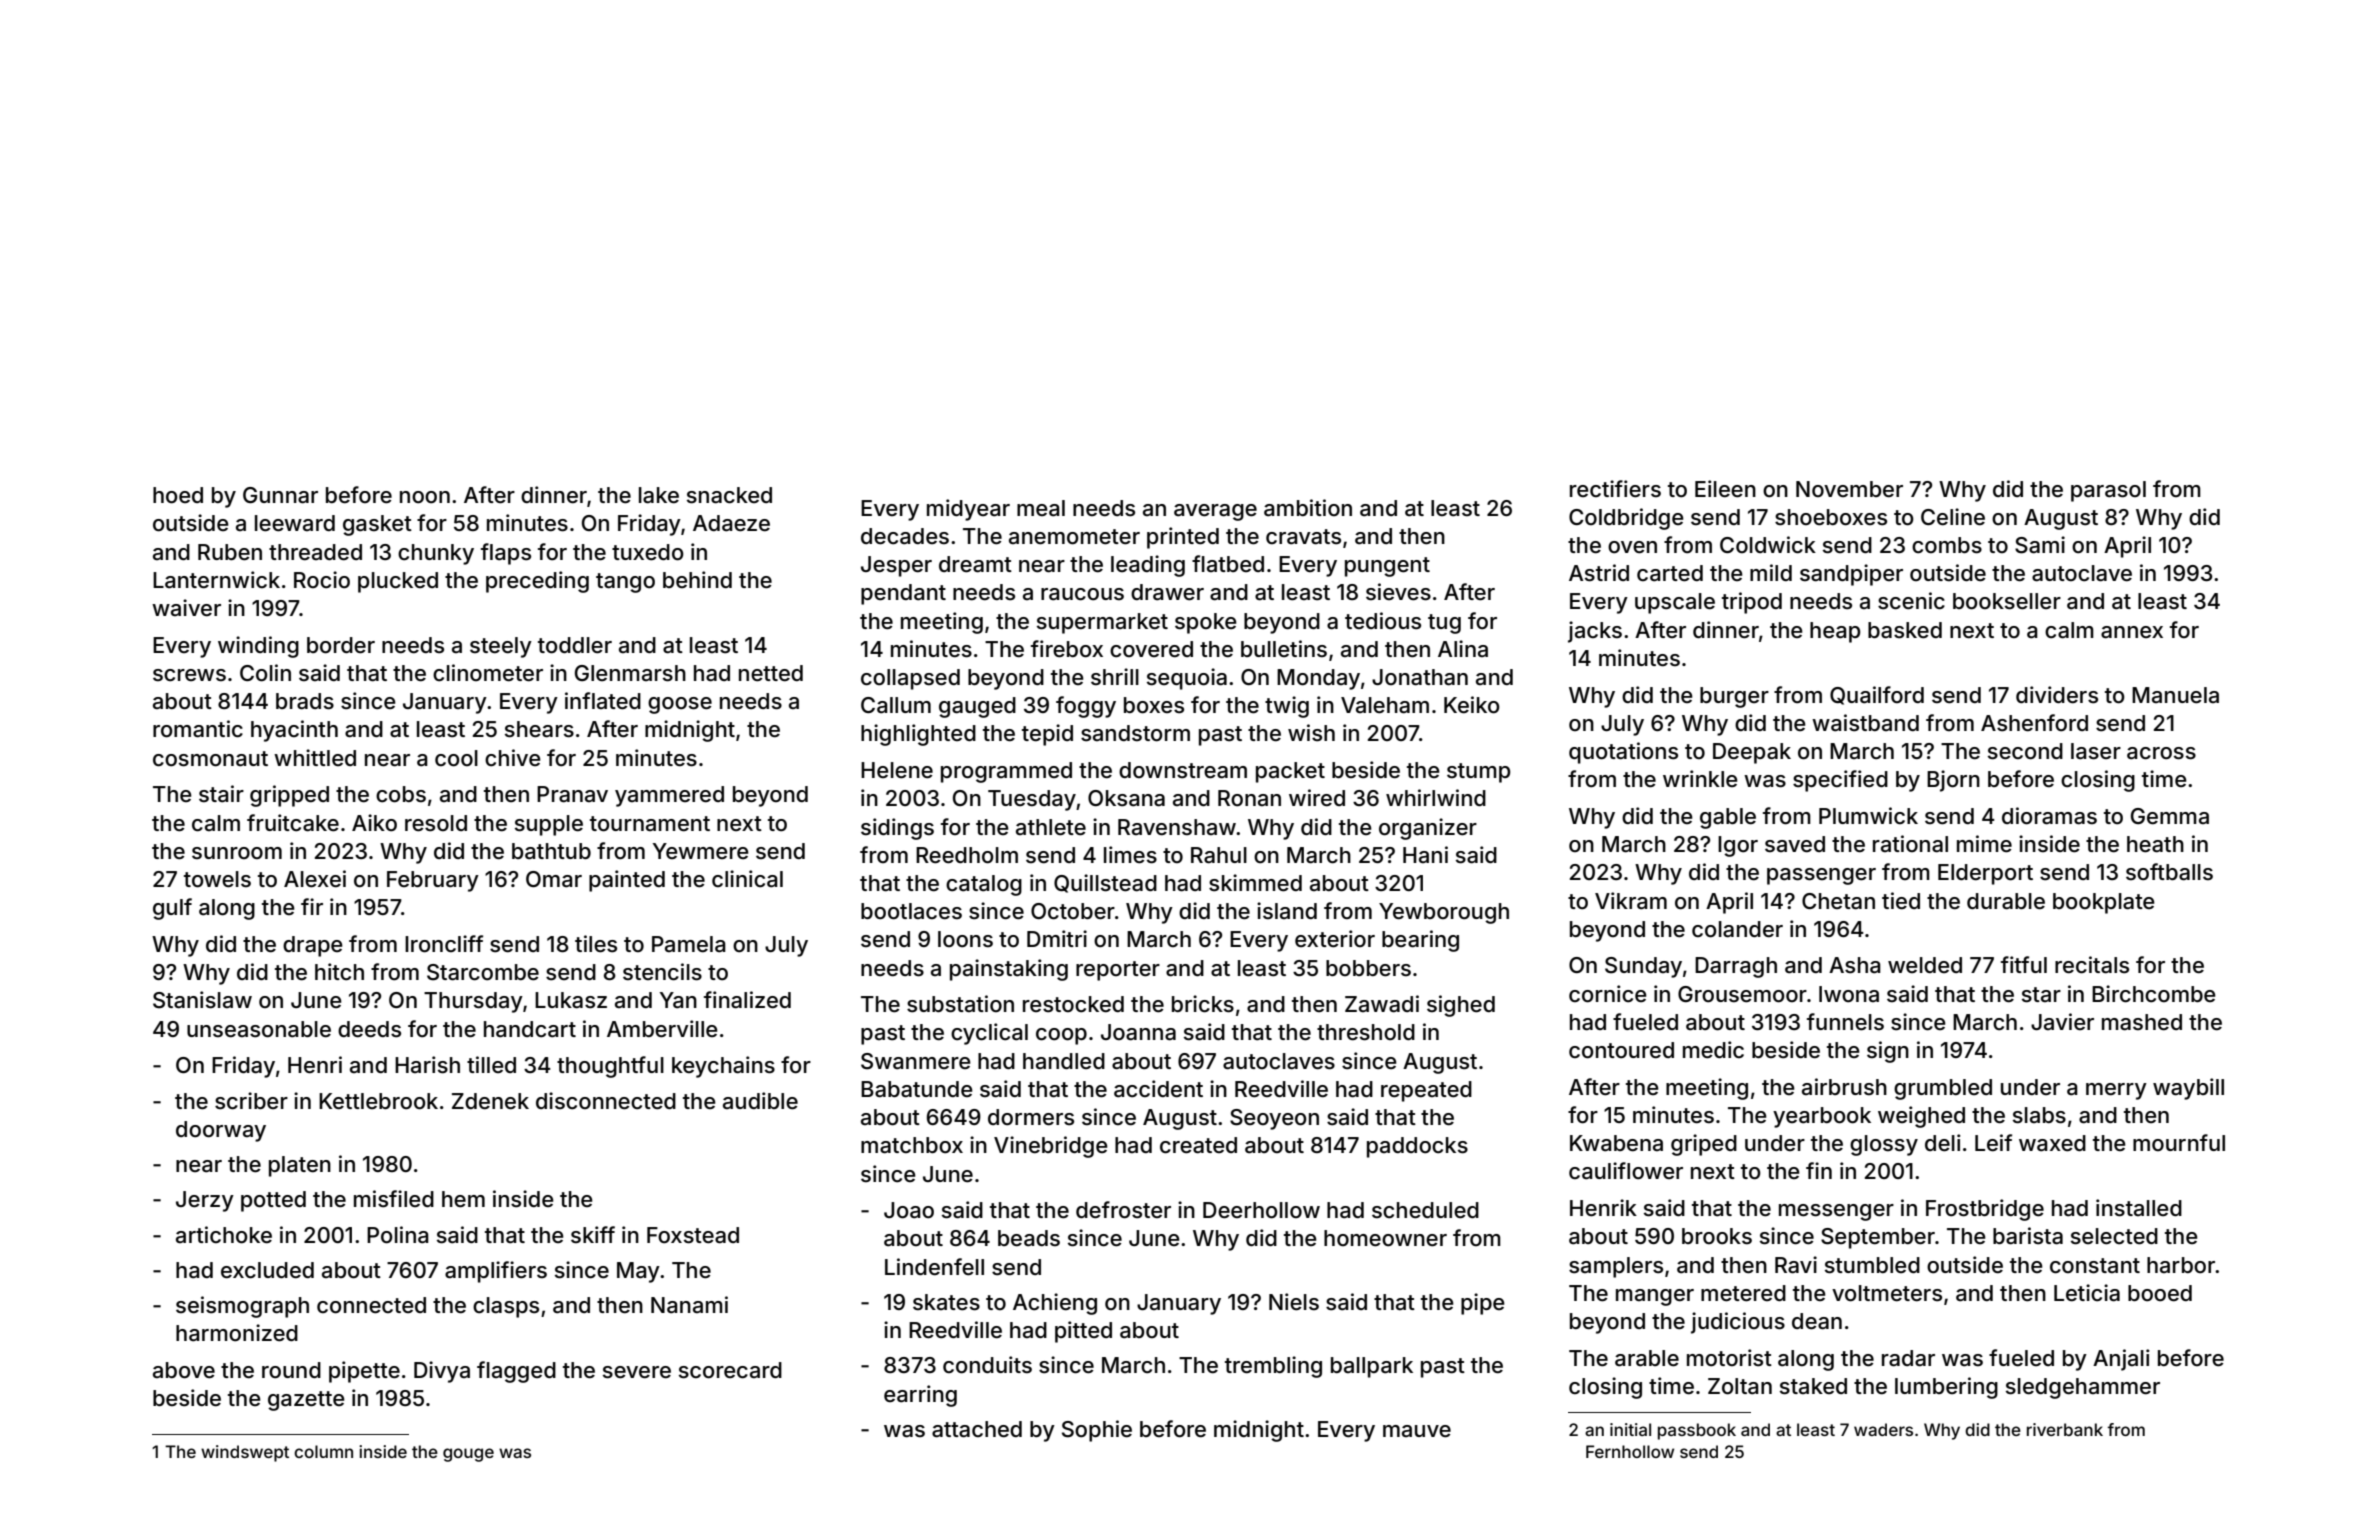  Describe the element at coordinates (230, 552) in the page. I see `Ruben` at that location.
